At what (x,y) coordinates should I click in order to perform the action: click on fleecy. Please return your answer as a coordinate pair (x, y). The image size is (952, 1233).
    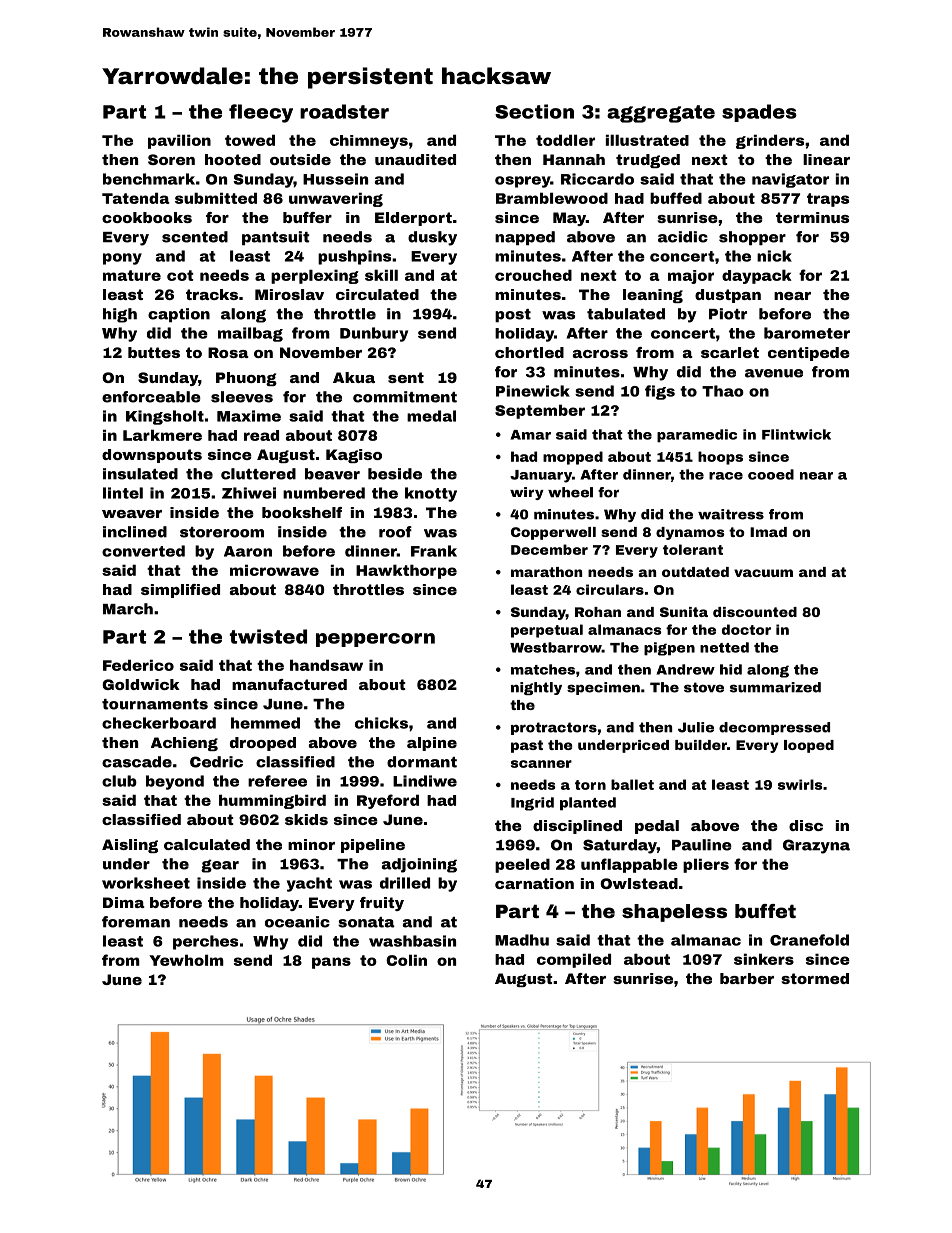
    Looking at the image, I should click on (261, 113).
